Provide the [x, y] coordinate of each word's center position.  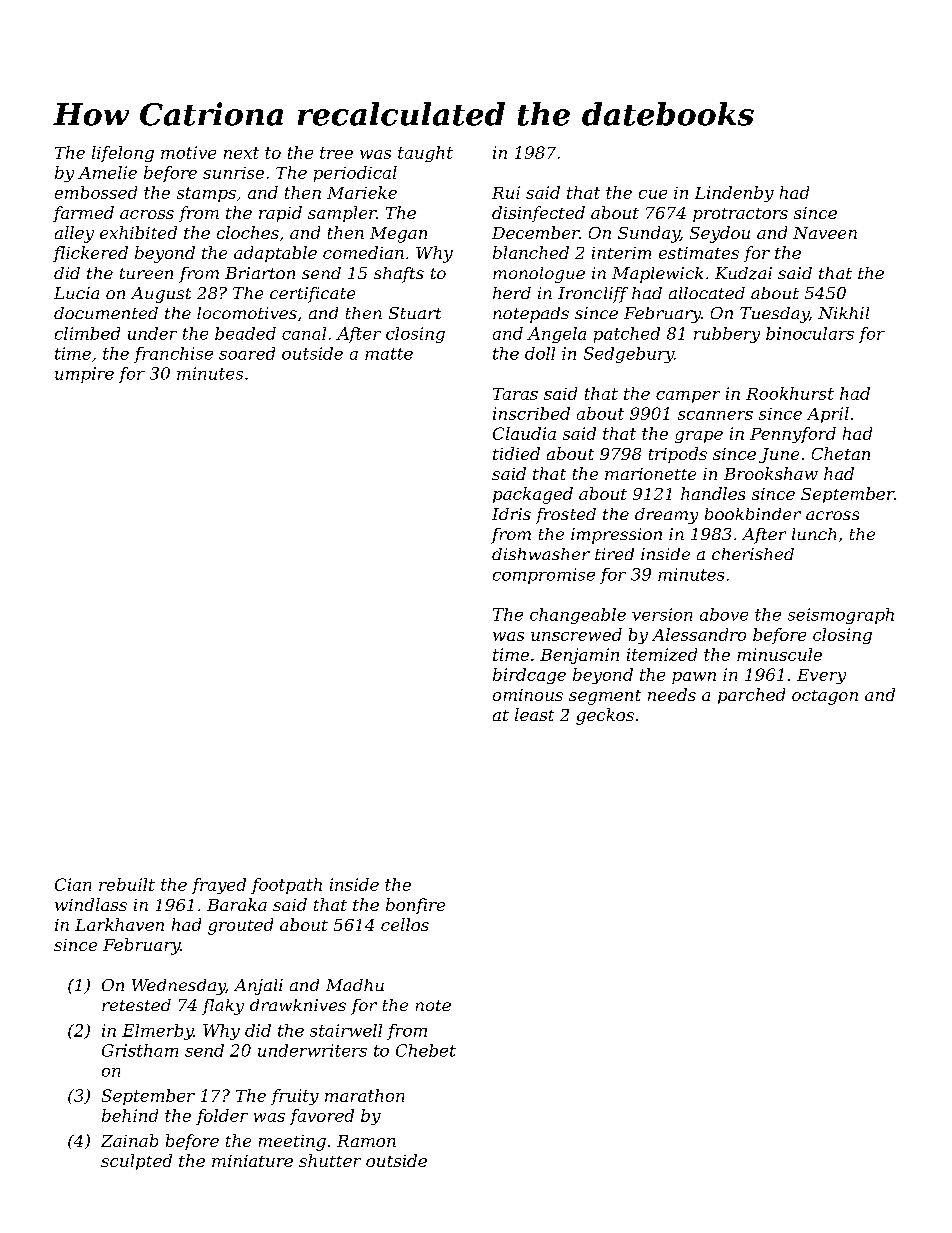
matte [389, 354]
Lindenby [734, 194]
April [828, 415]
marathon [364, 1095]
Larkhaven [119, 924]
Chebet [426, 1050]
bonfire [415, 906]
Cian [73, 884]
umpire [84, 375]
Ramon [366, 1141]
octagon [825, 697]
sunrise [233, 173]
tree [336, 153]
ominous [528, 695]
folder [222, 1117]
